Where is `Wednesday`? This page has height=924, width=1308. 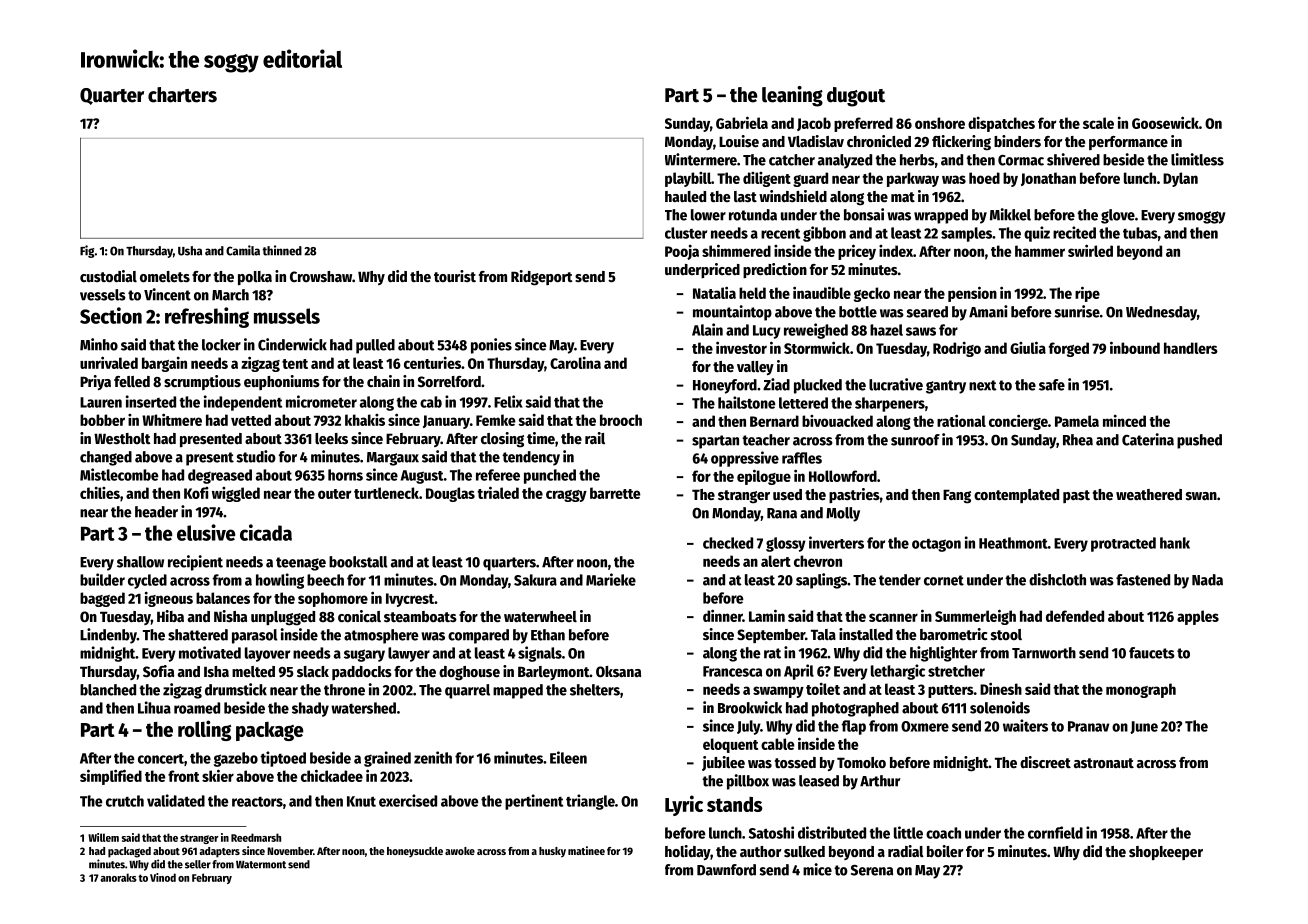
Wednesday is located at coordinates (1161, 313).
